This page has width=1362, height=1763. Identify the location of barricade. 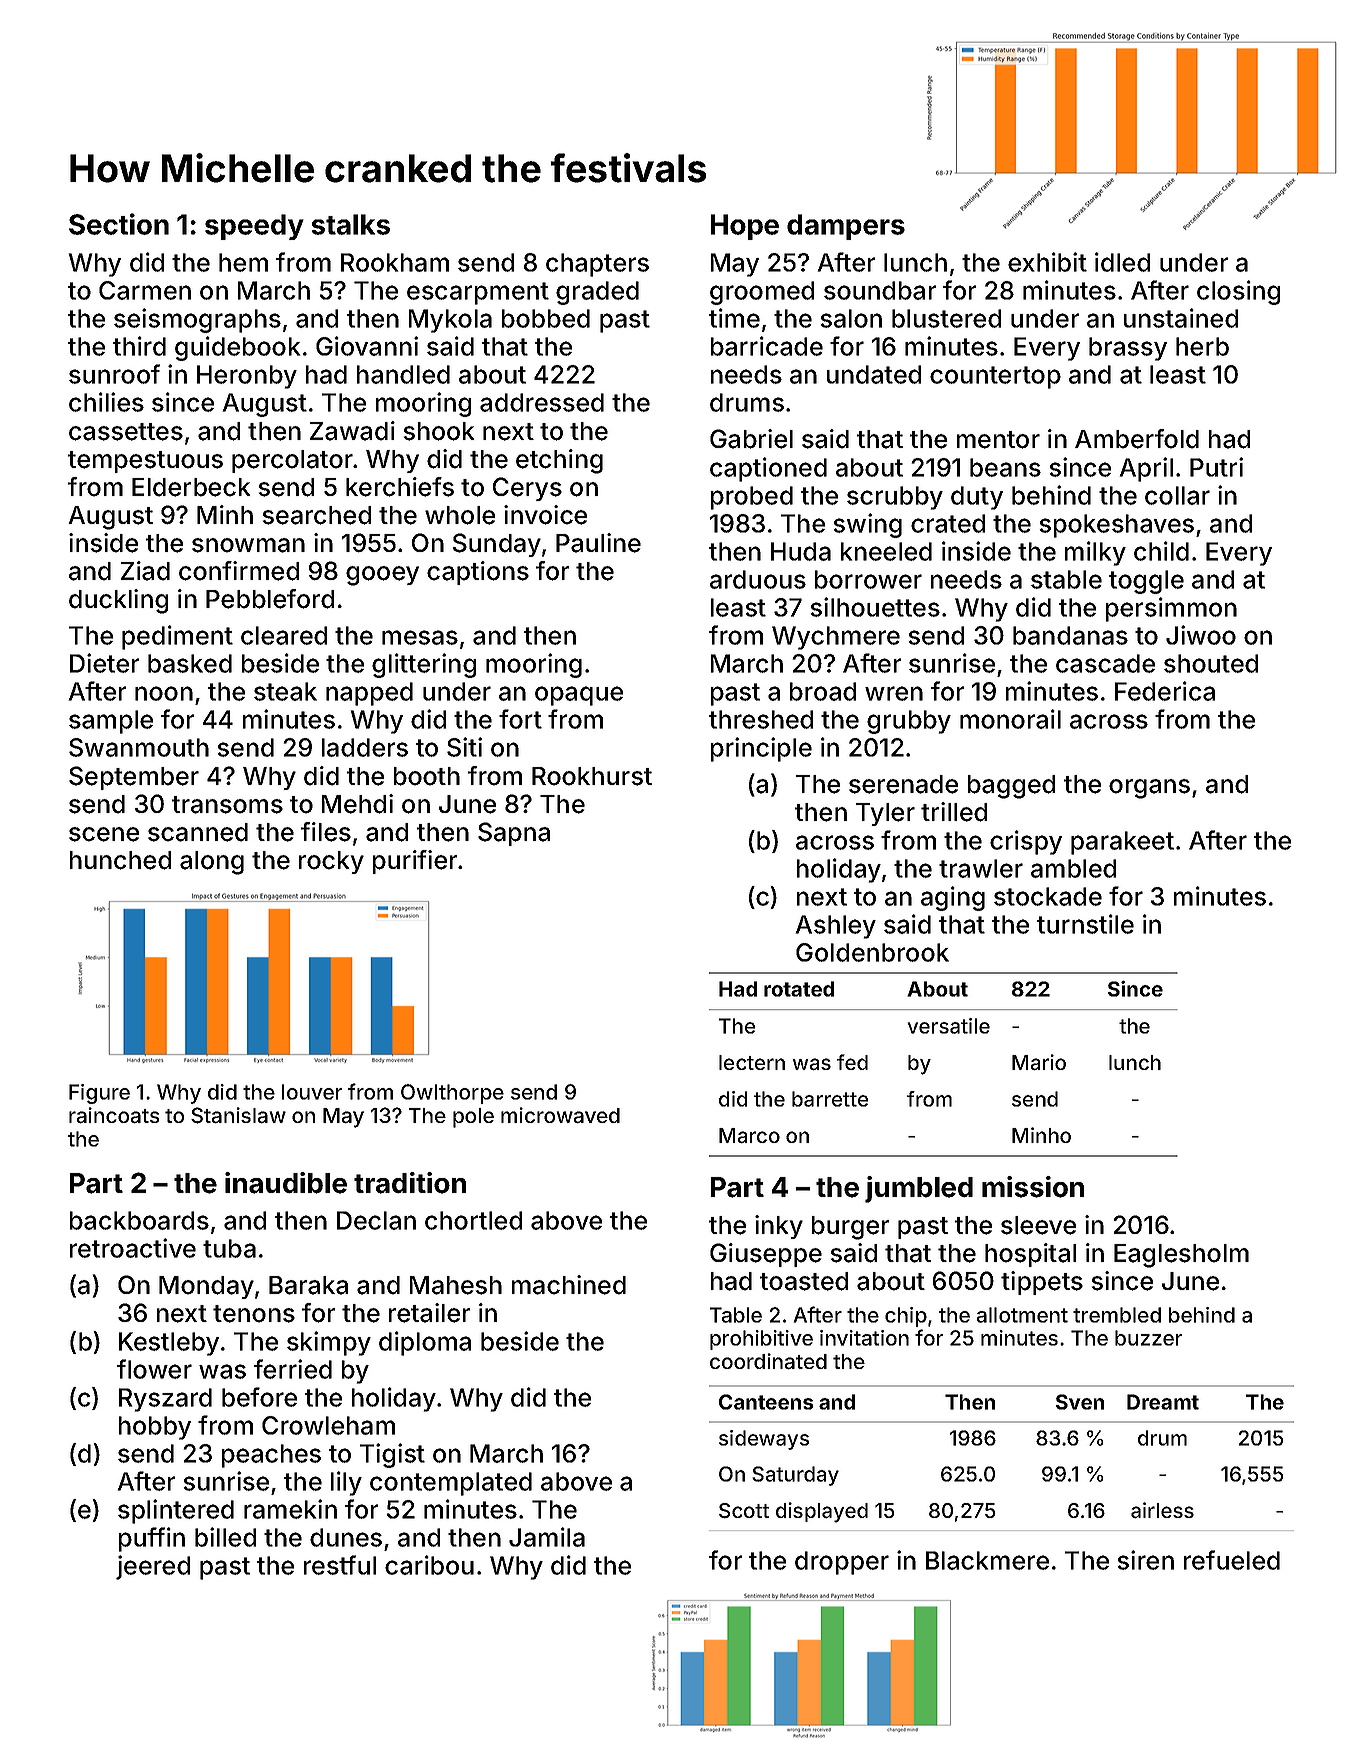
(767, 346).
